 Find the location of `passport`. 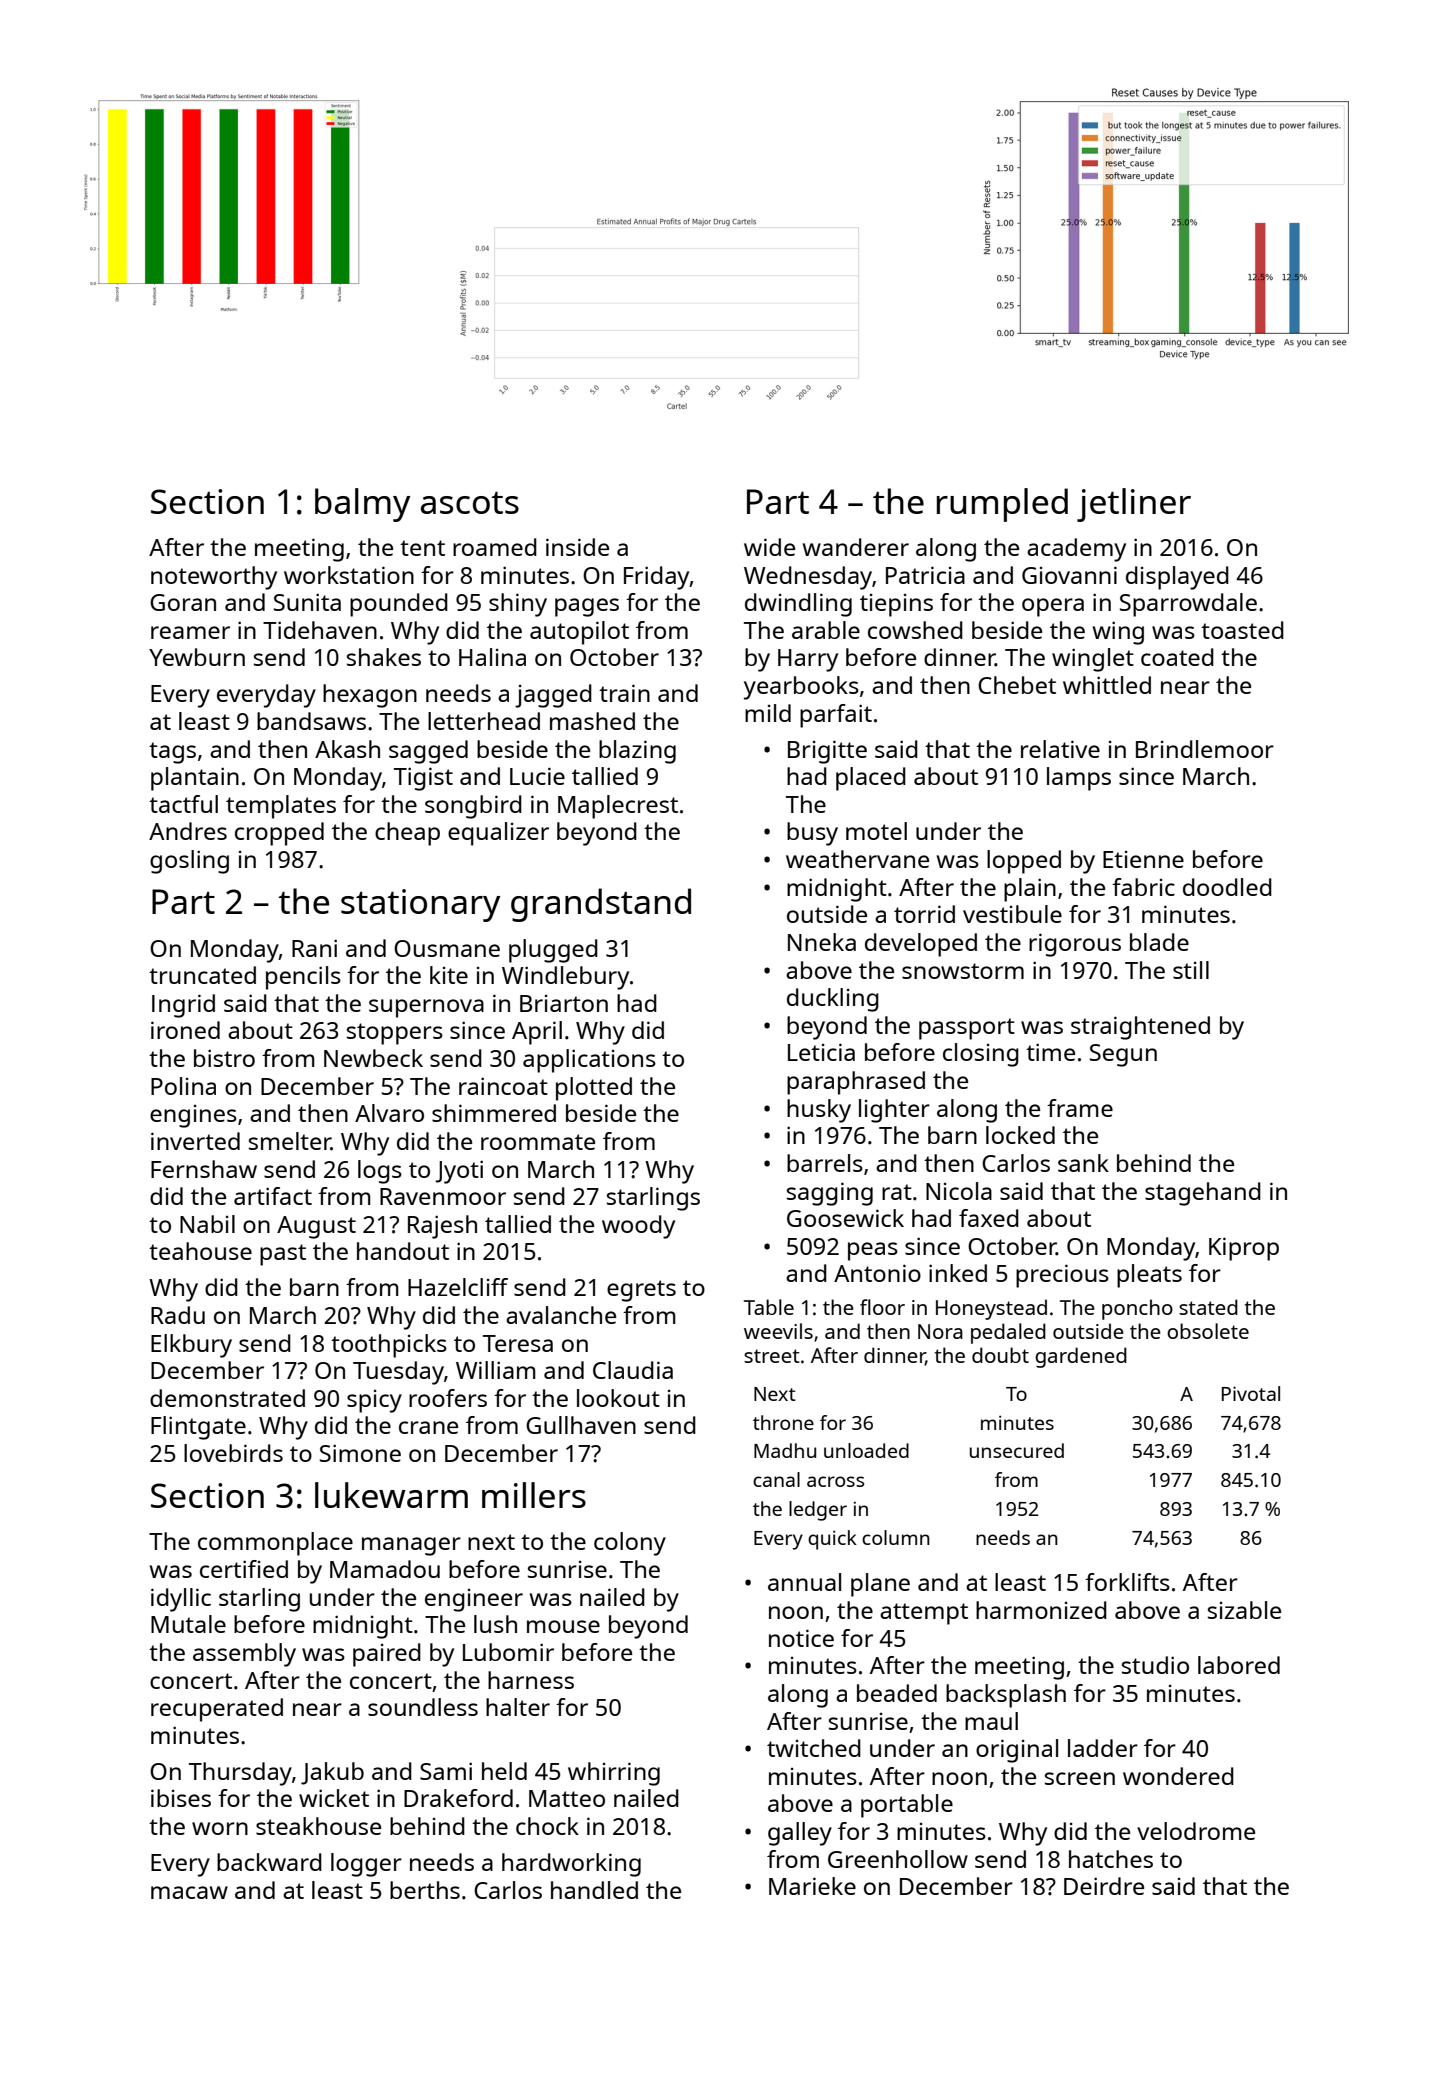

passport is located at coordinates (967, 1029).
